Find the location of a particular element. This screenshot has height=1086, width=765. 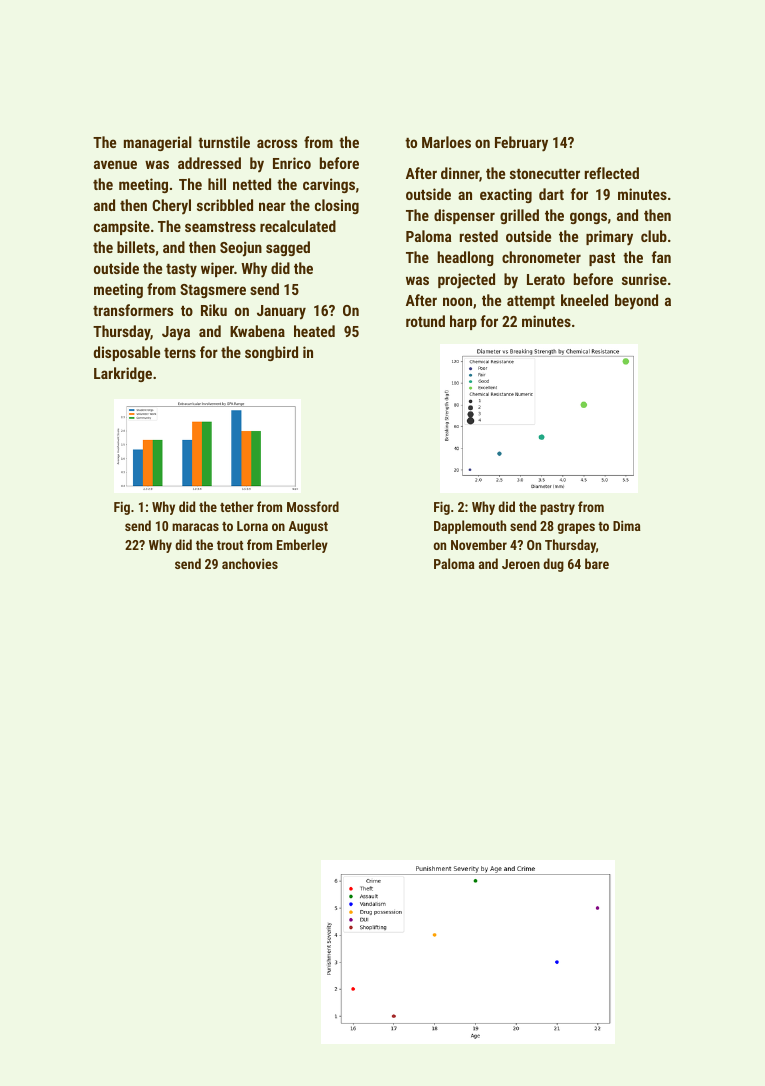

dinner is located at coordinates (460, 173).
